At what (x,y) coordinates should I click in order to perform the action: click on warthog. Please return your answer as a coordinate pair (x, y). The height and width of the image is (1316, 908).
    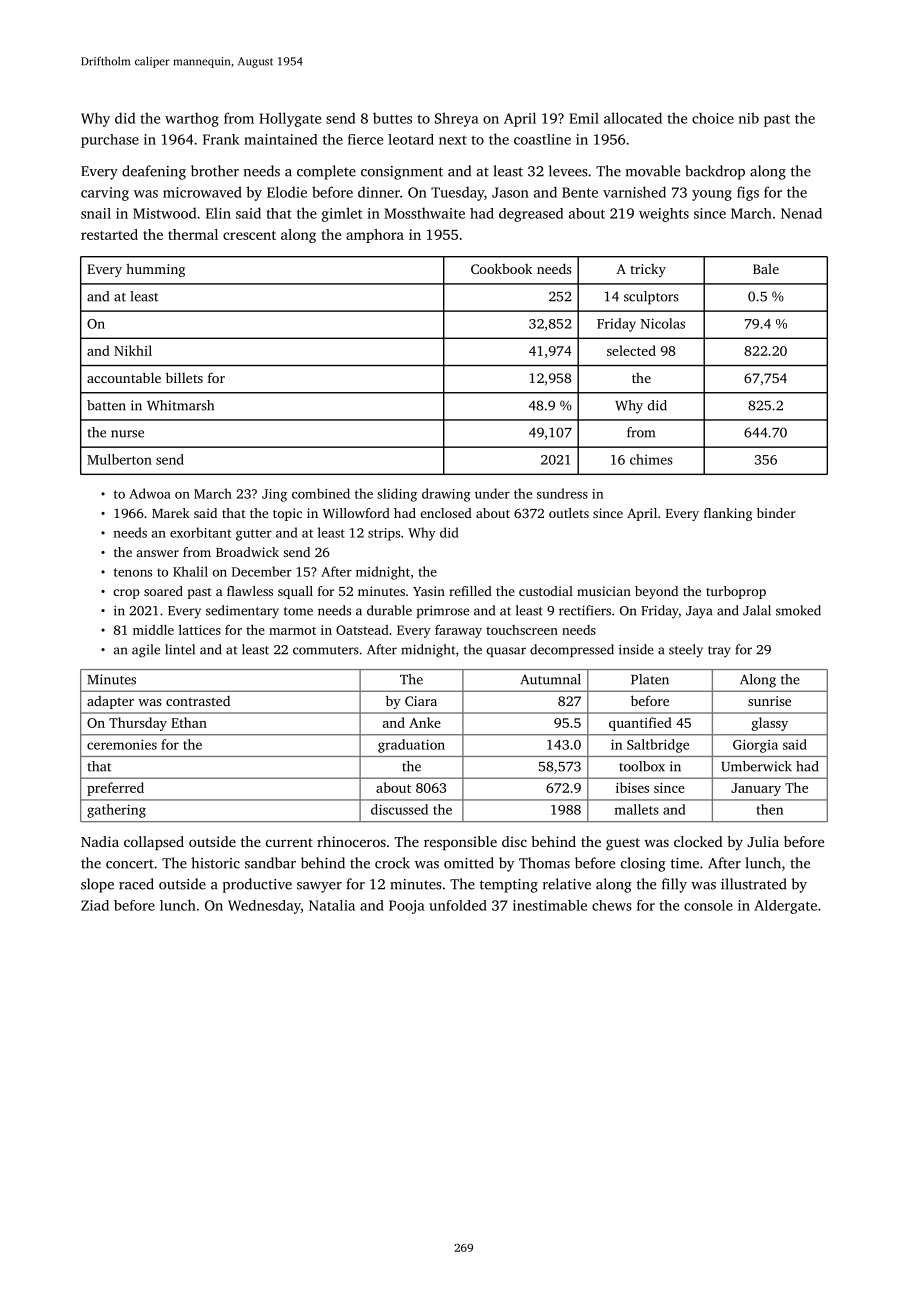
    Looking at the image, I should click on (192, 119).
